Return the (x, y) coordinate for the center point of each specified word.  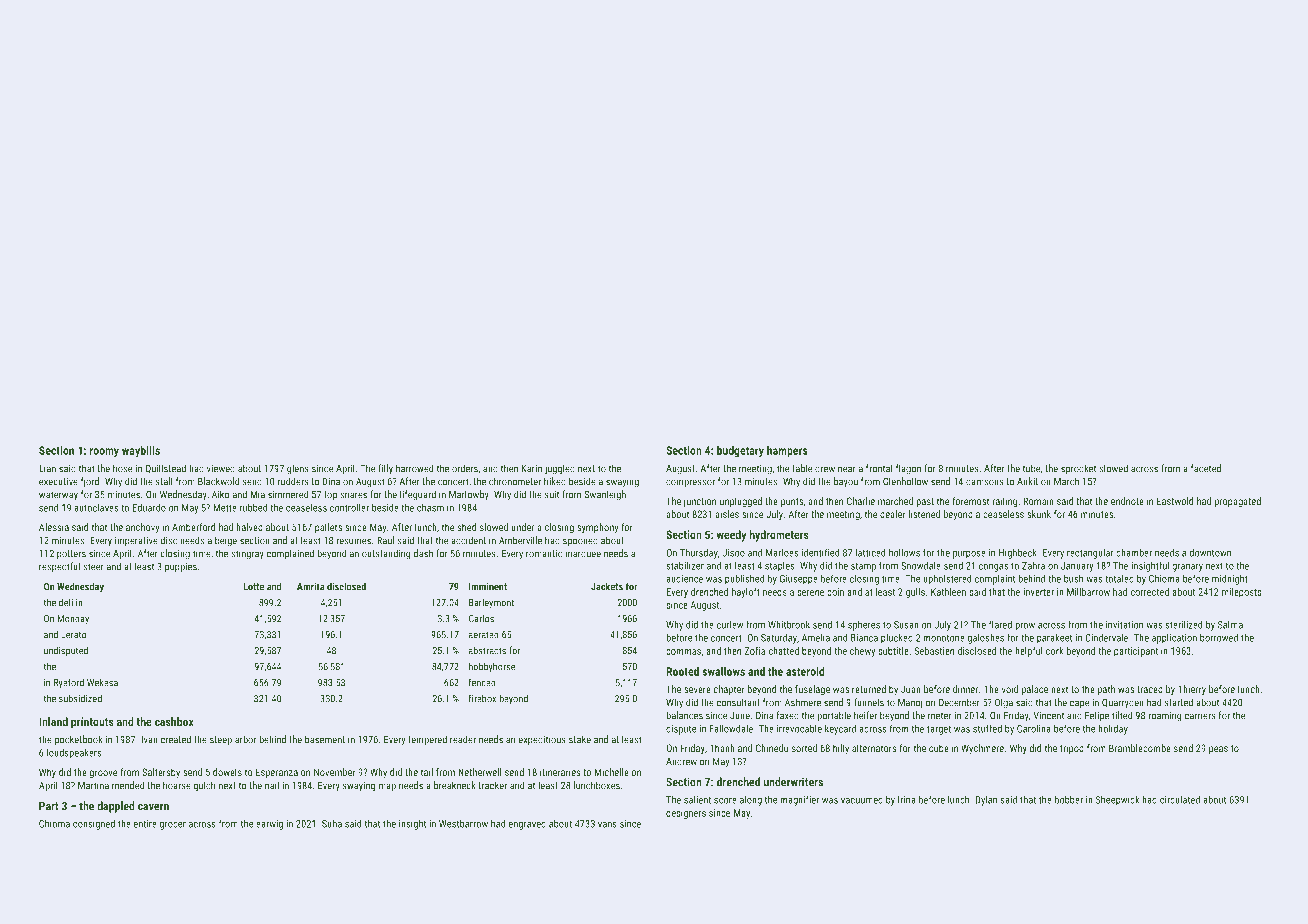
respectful (59, 567)
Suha (332, 824)
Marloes (782, 552)
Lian (47, 469)
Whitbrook (789, 624)
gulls (915, 593)
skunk (1039, 514)
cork (1055, 651)
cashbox (174, 721)
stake (580, 739)
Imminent (488, 586)
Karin (532, 469)
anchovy (142, 528)
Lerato (73, 635)
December (959, 702)
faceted (1206, 468)
